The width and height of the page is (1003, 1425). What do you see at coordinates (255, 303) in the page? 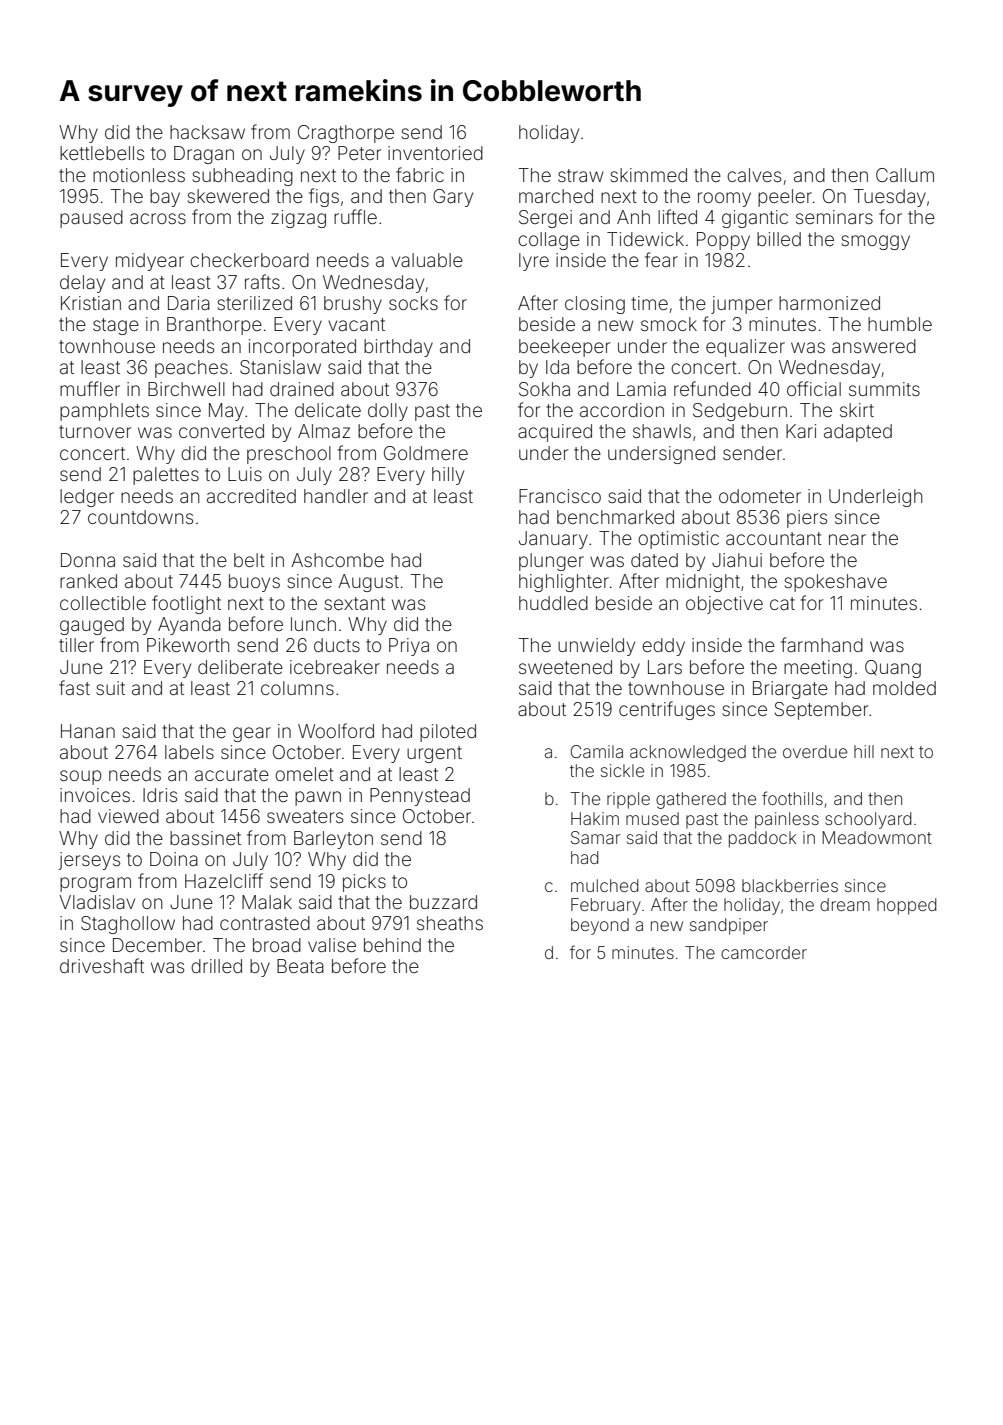
I see `sterilized` at bounding box center [255, 303].
